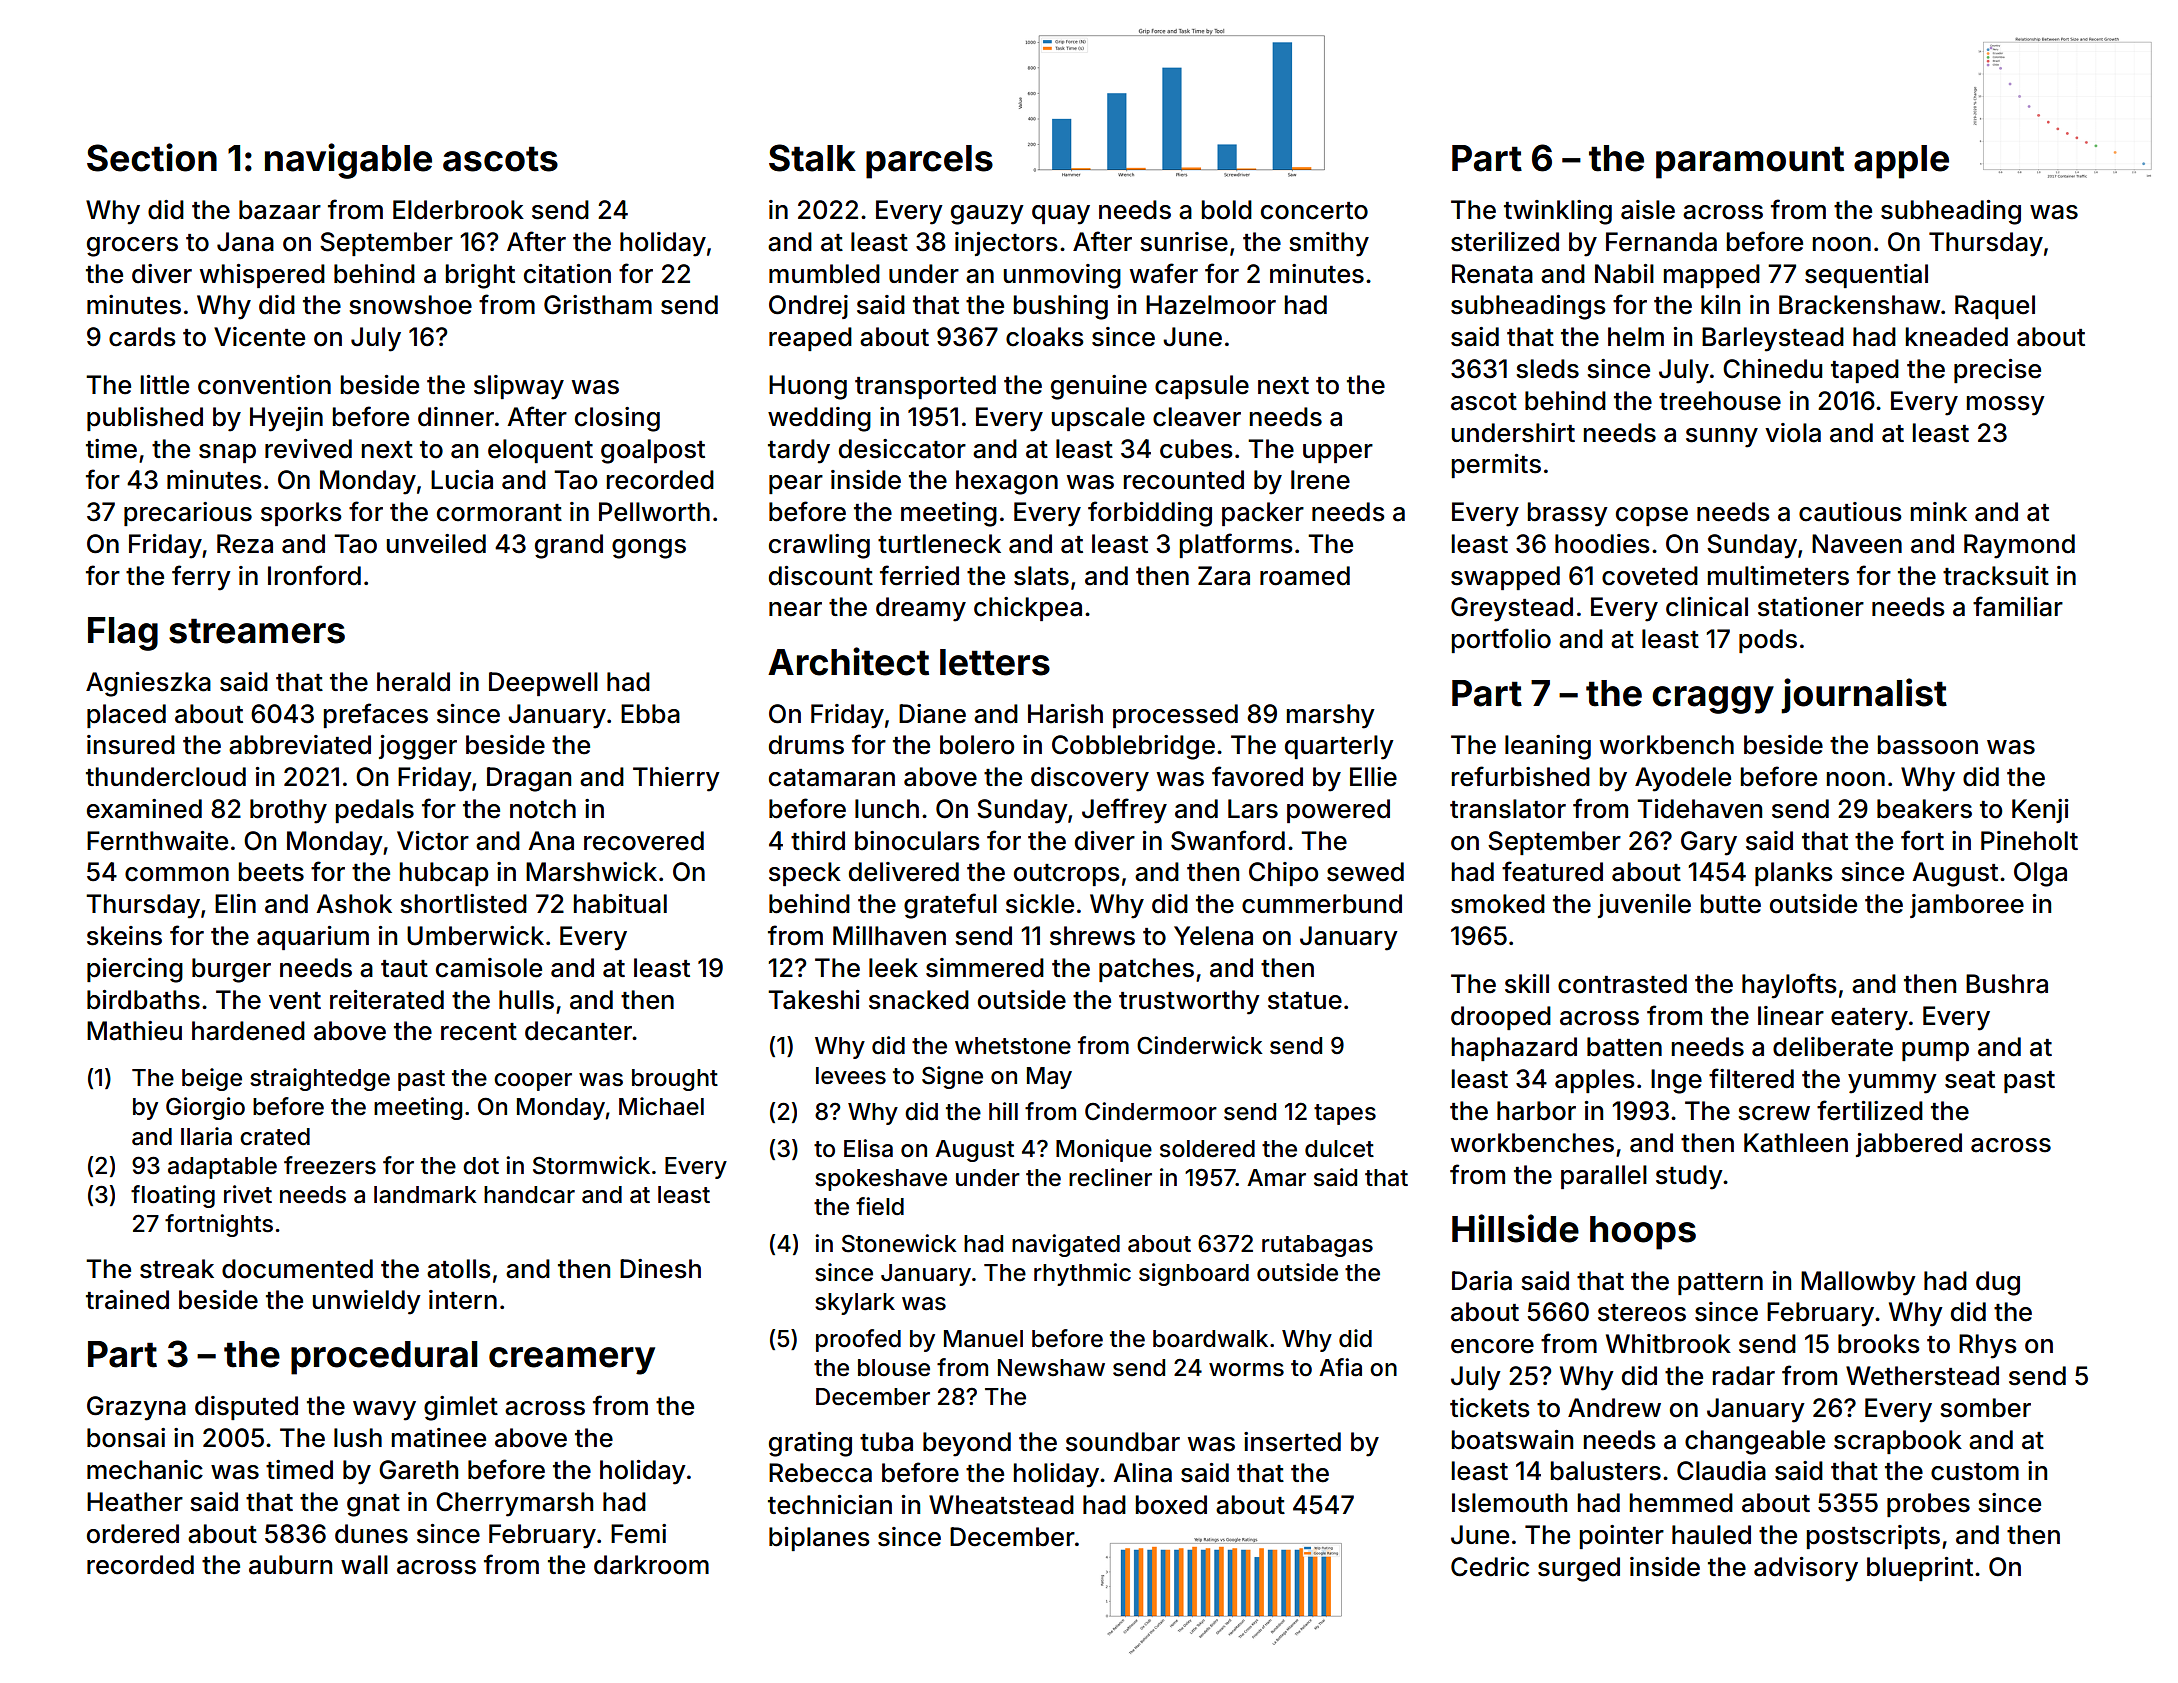  I want to click on parallel, so click(1604, 1177).
